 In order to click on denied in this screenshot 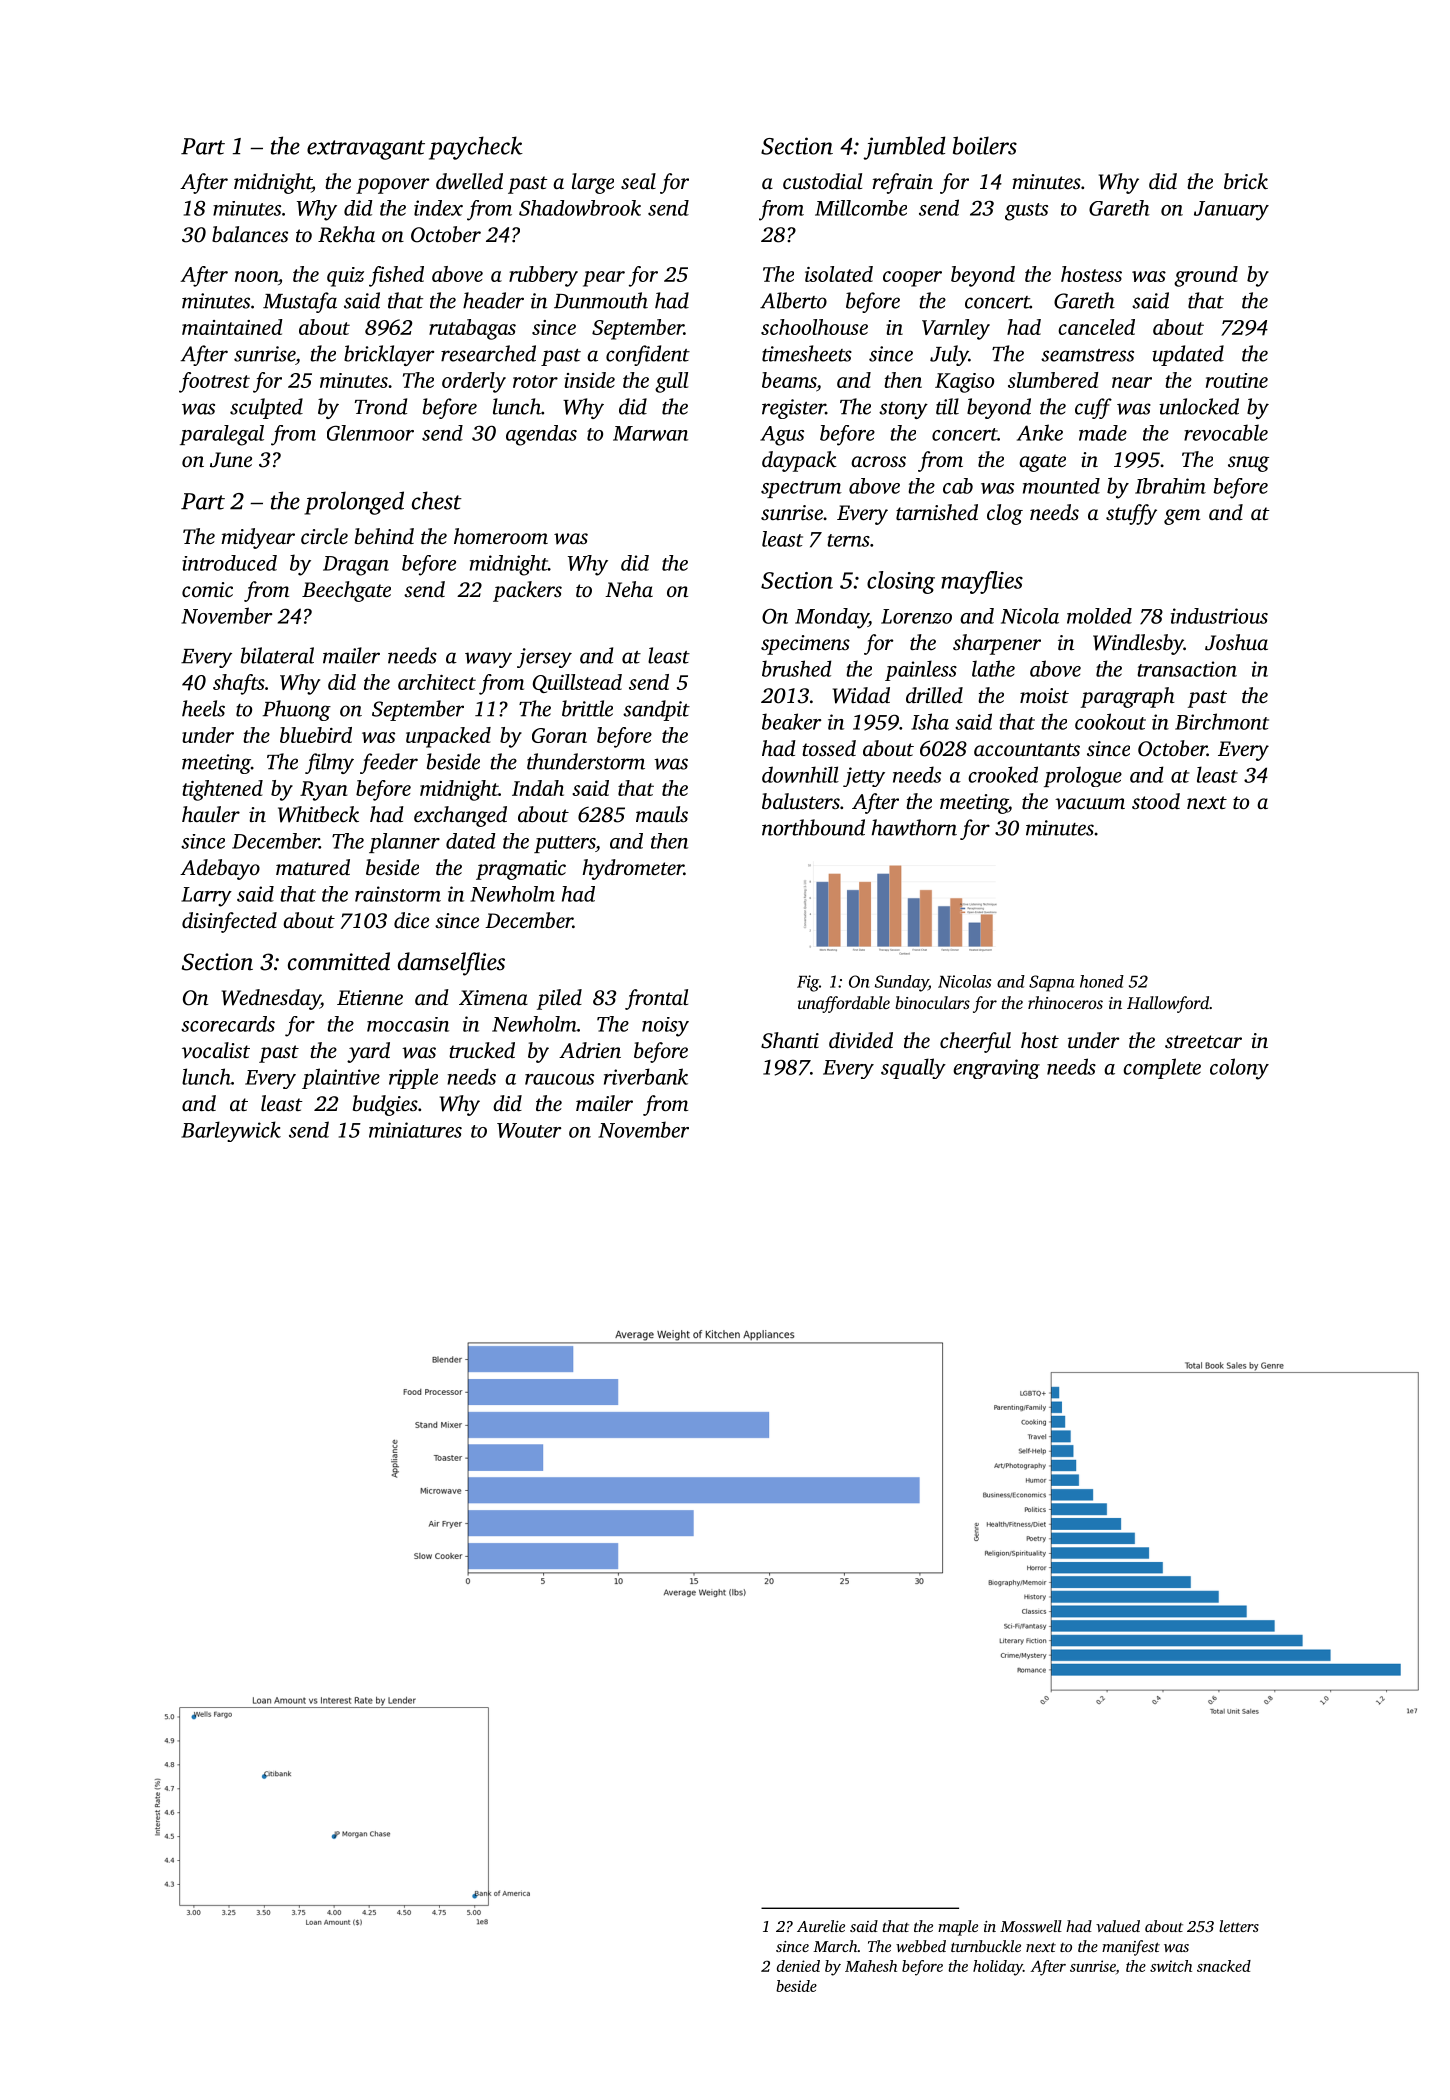, I will do `click(798, 1966)`.
